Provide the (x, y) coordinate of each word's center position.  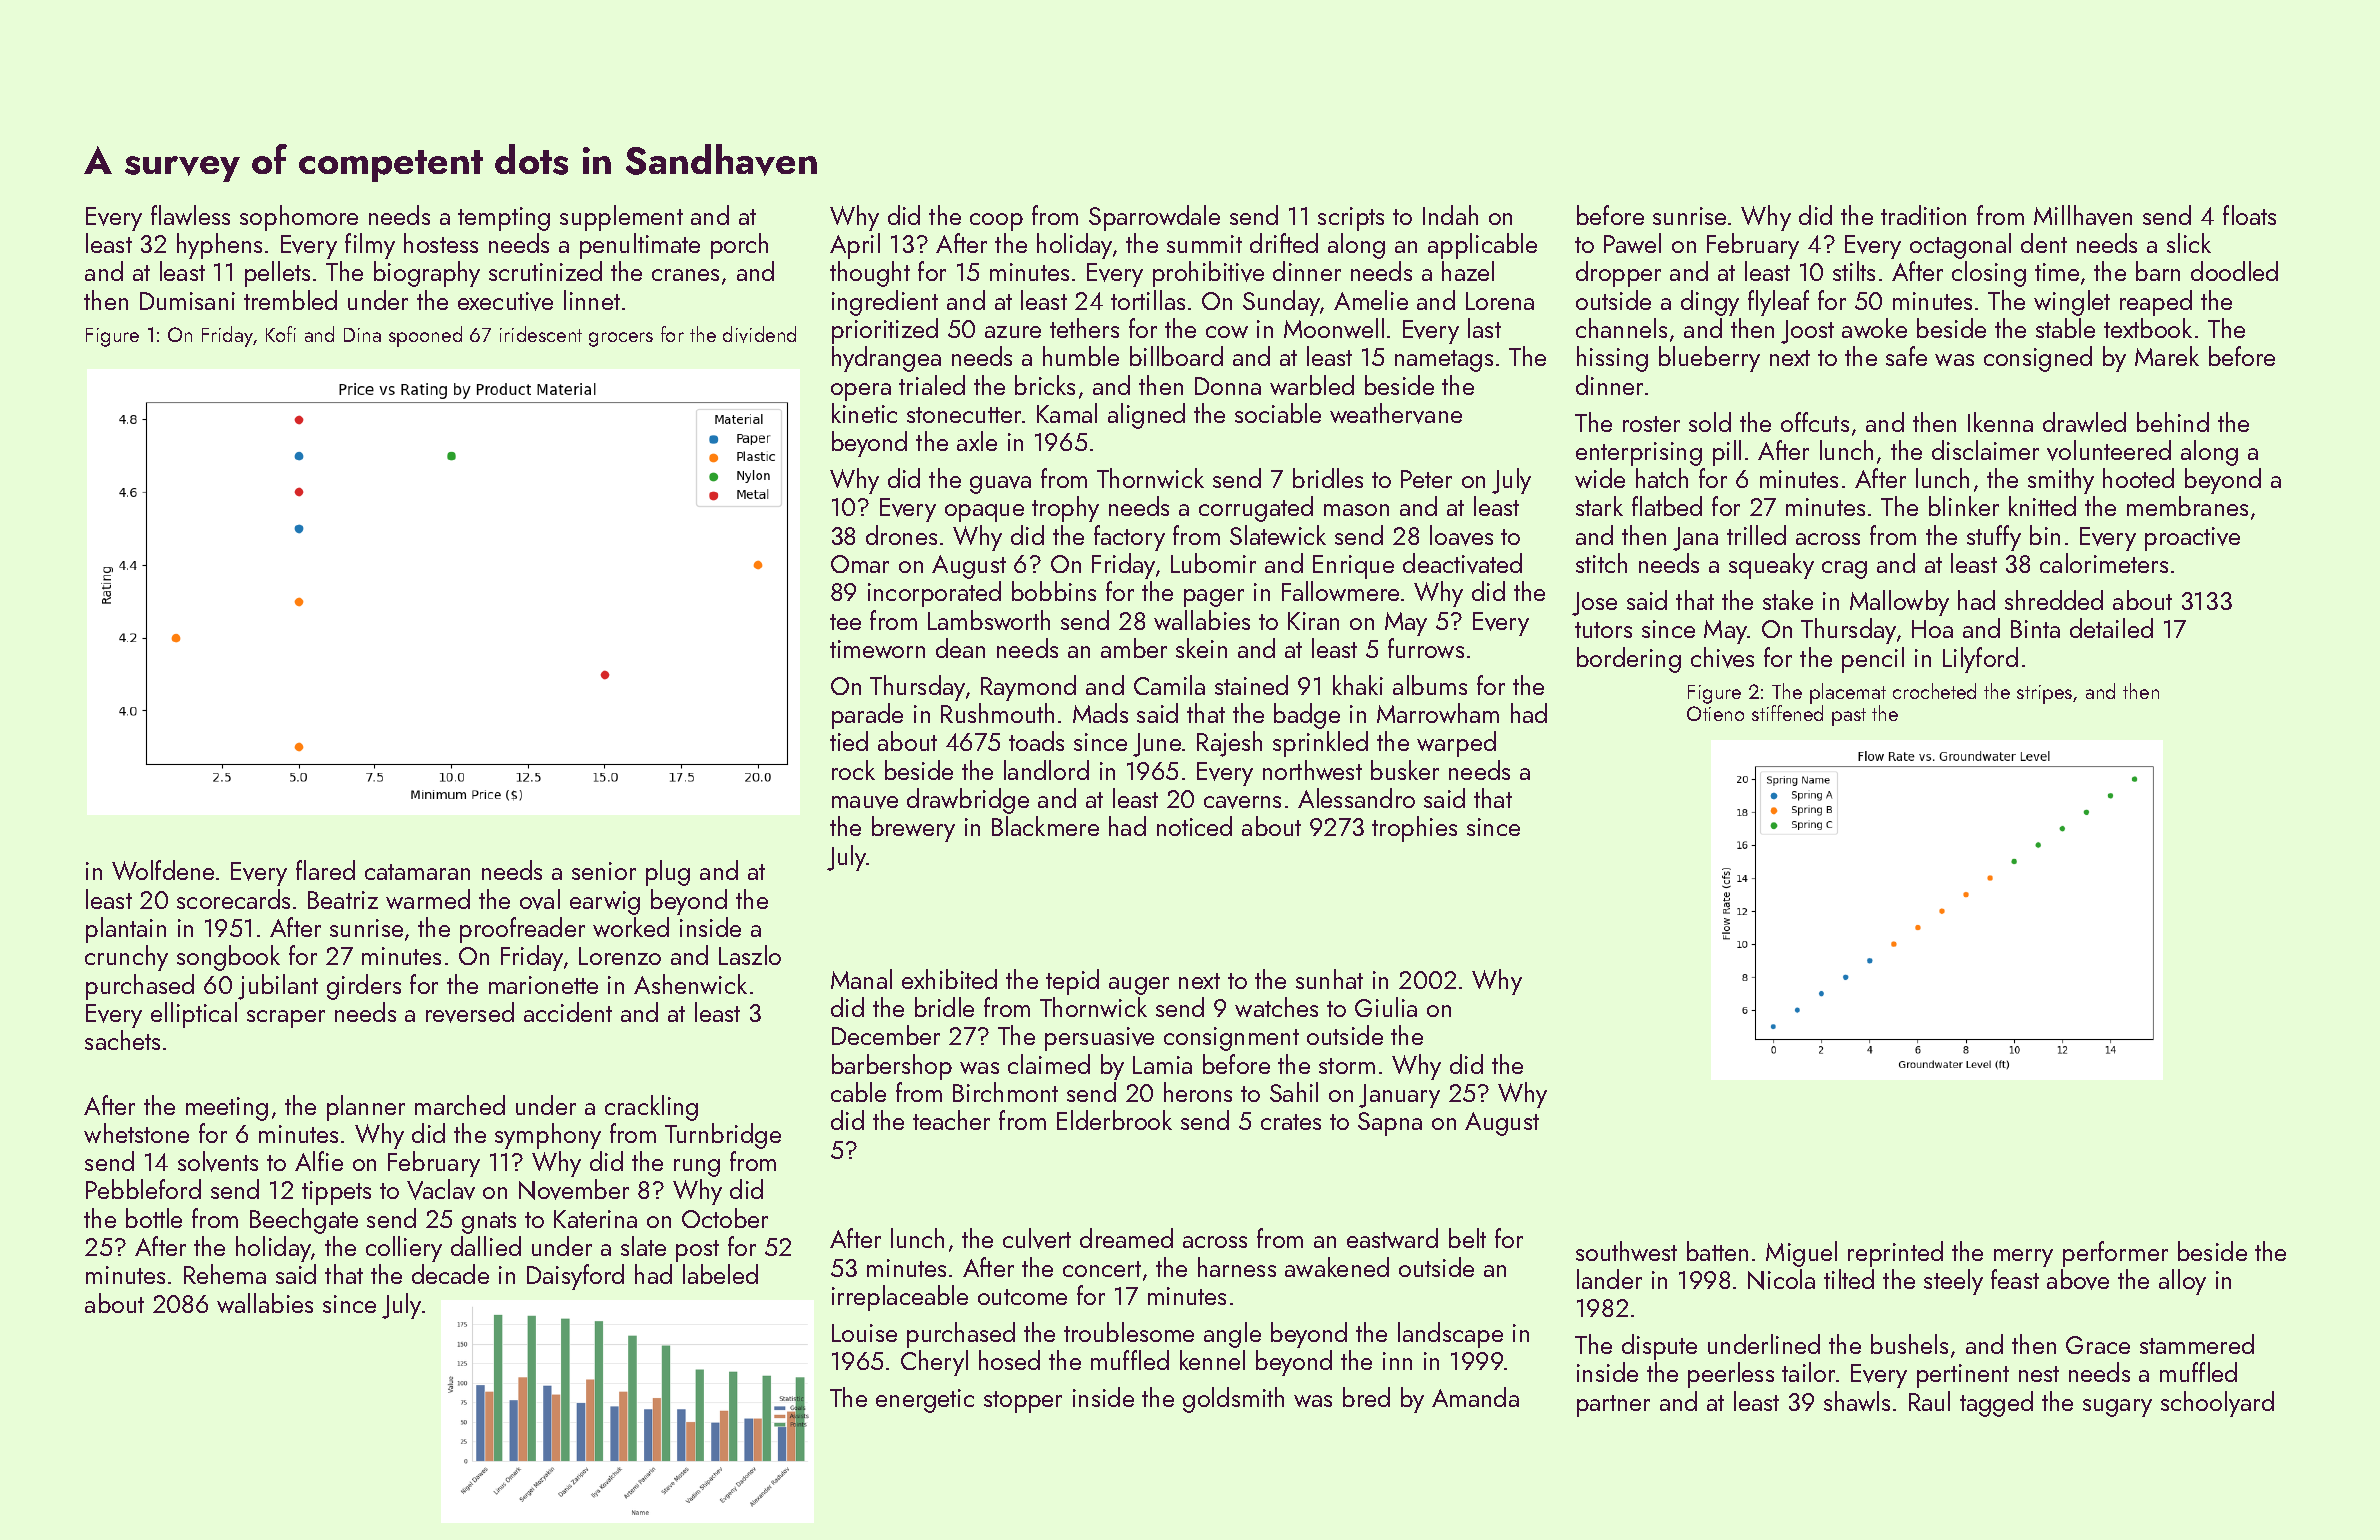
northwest (1312, 770)
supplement (621, 218)
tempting (504, 219)
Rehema (225, 1274)
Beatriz (343, 900)
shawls (1857, 1401)
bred (1366, 1397)
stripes (2044, 694)
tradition (1923, 215)
